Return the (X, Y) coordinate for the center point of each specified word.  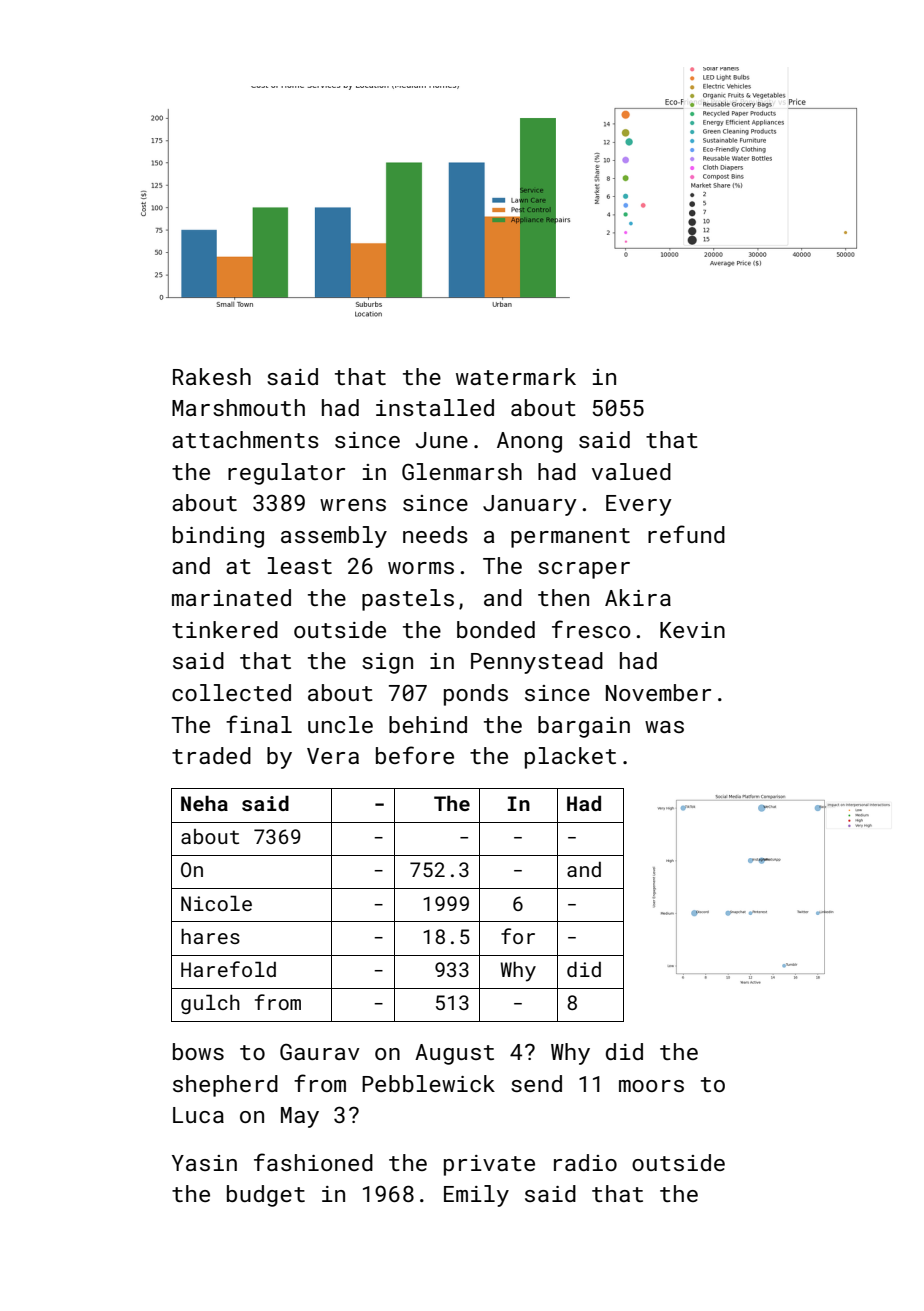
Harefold (228, 969)
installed (435, 407)
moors (651, 1086)
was (664, 727)
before (415, 755)
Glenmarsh (462, 471)
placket (570, 758)
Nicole (216, 903)
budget (266, 1196)
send (536, 1083)
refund (686, 534)
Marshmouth (238, 407)
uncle (340, 724)
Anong (529, 442)
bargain (584, 727)
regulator (286, 474)
